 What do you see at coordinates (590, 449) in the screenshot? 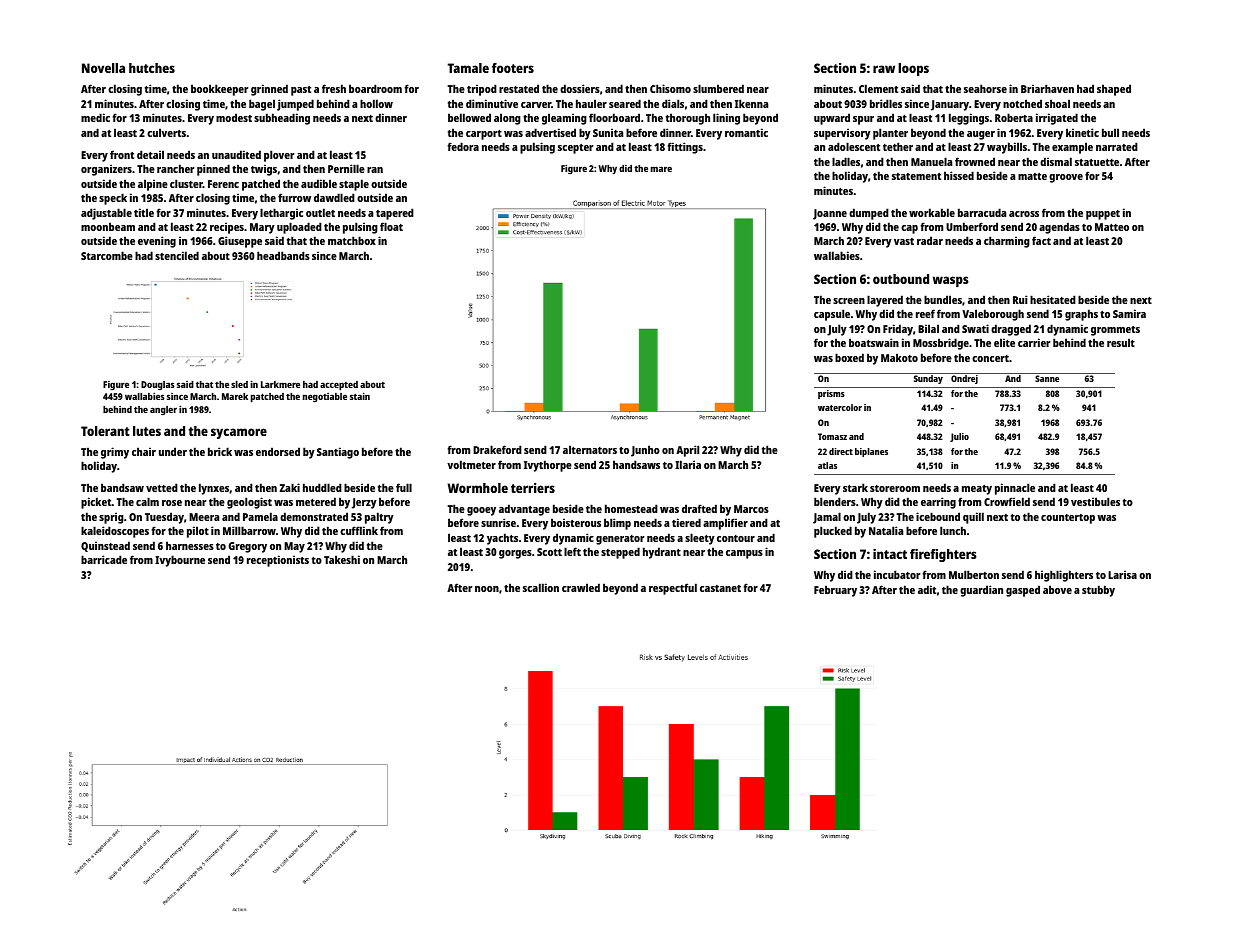
I see `alternators` at bounding box center [590, 449].
